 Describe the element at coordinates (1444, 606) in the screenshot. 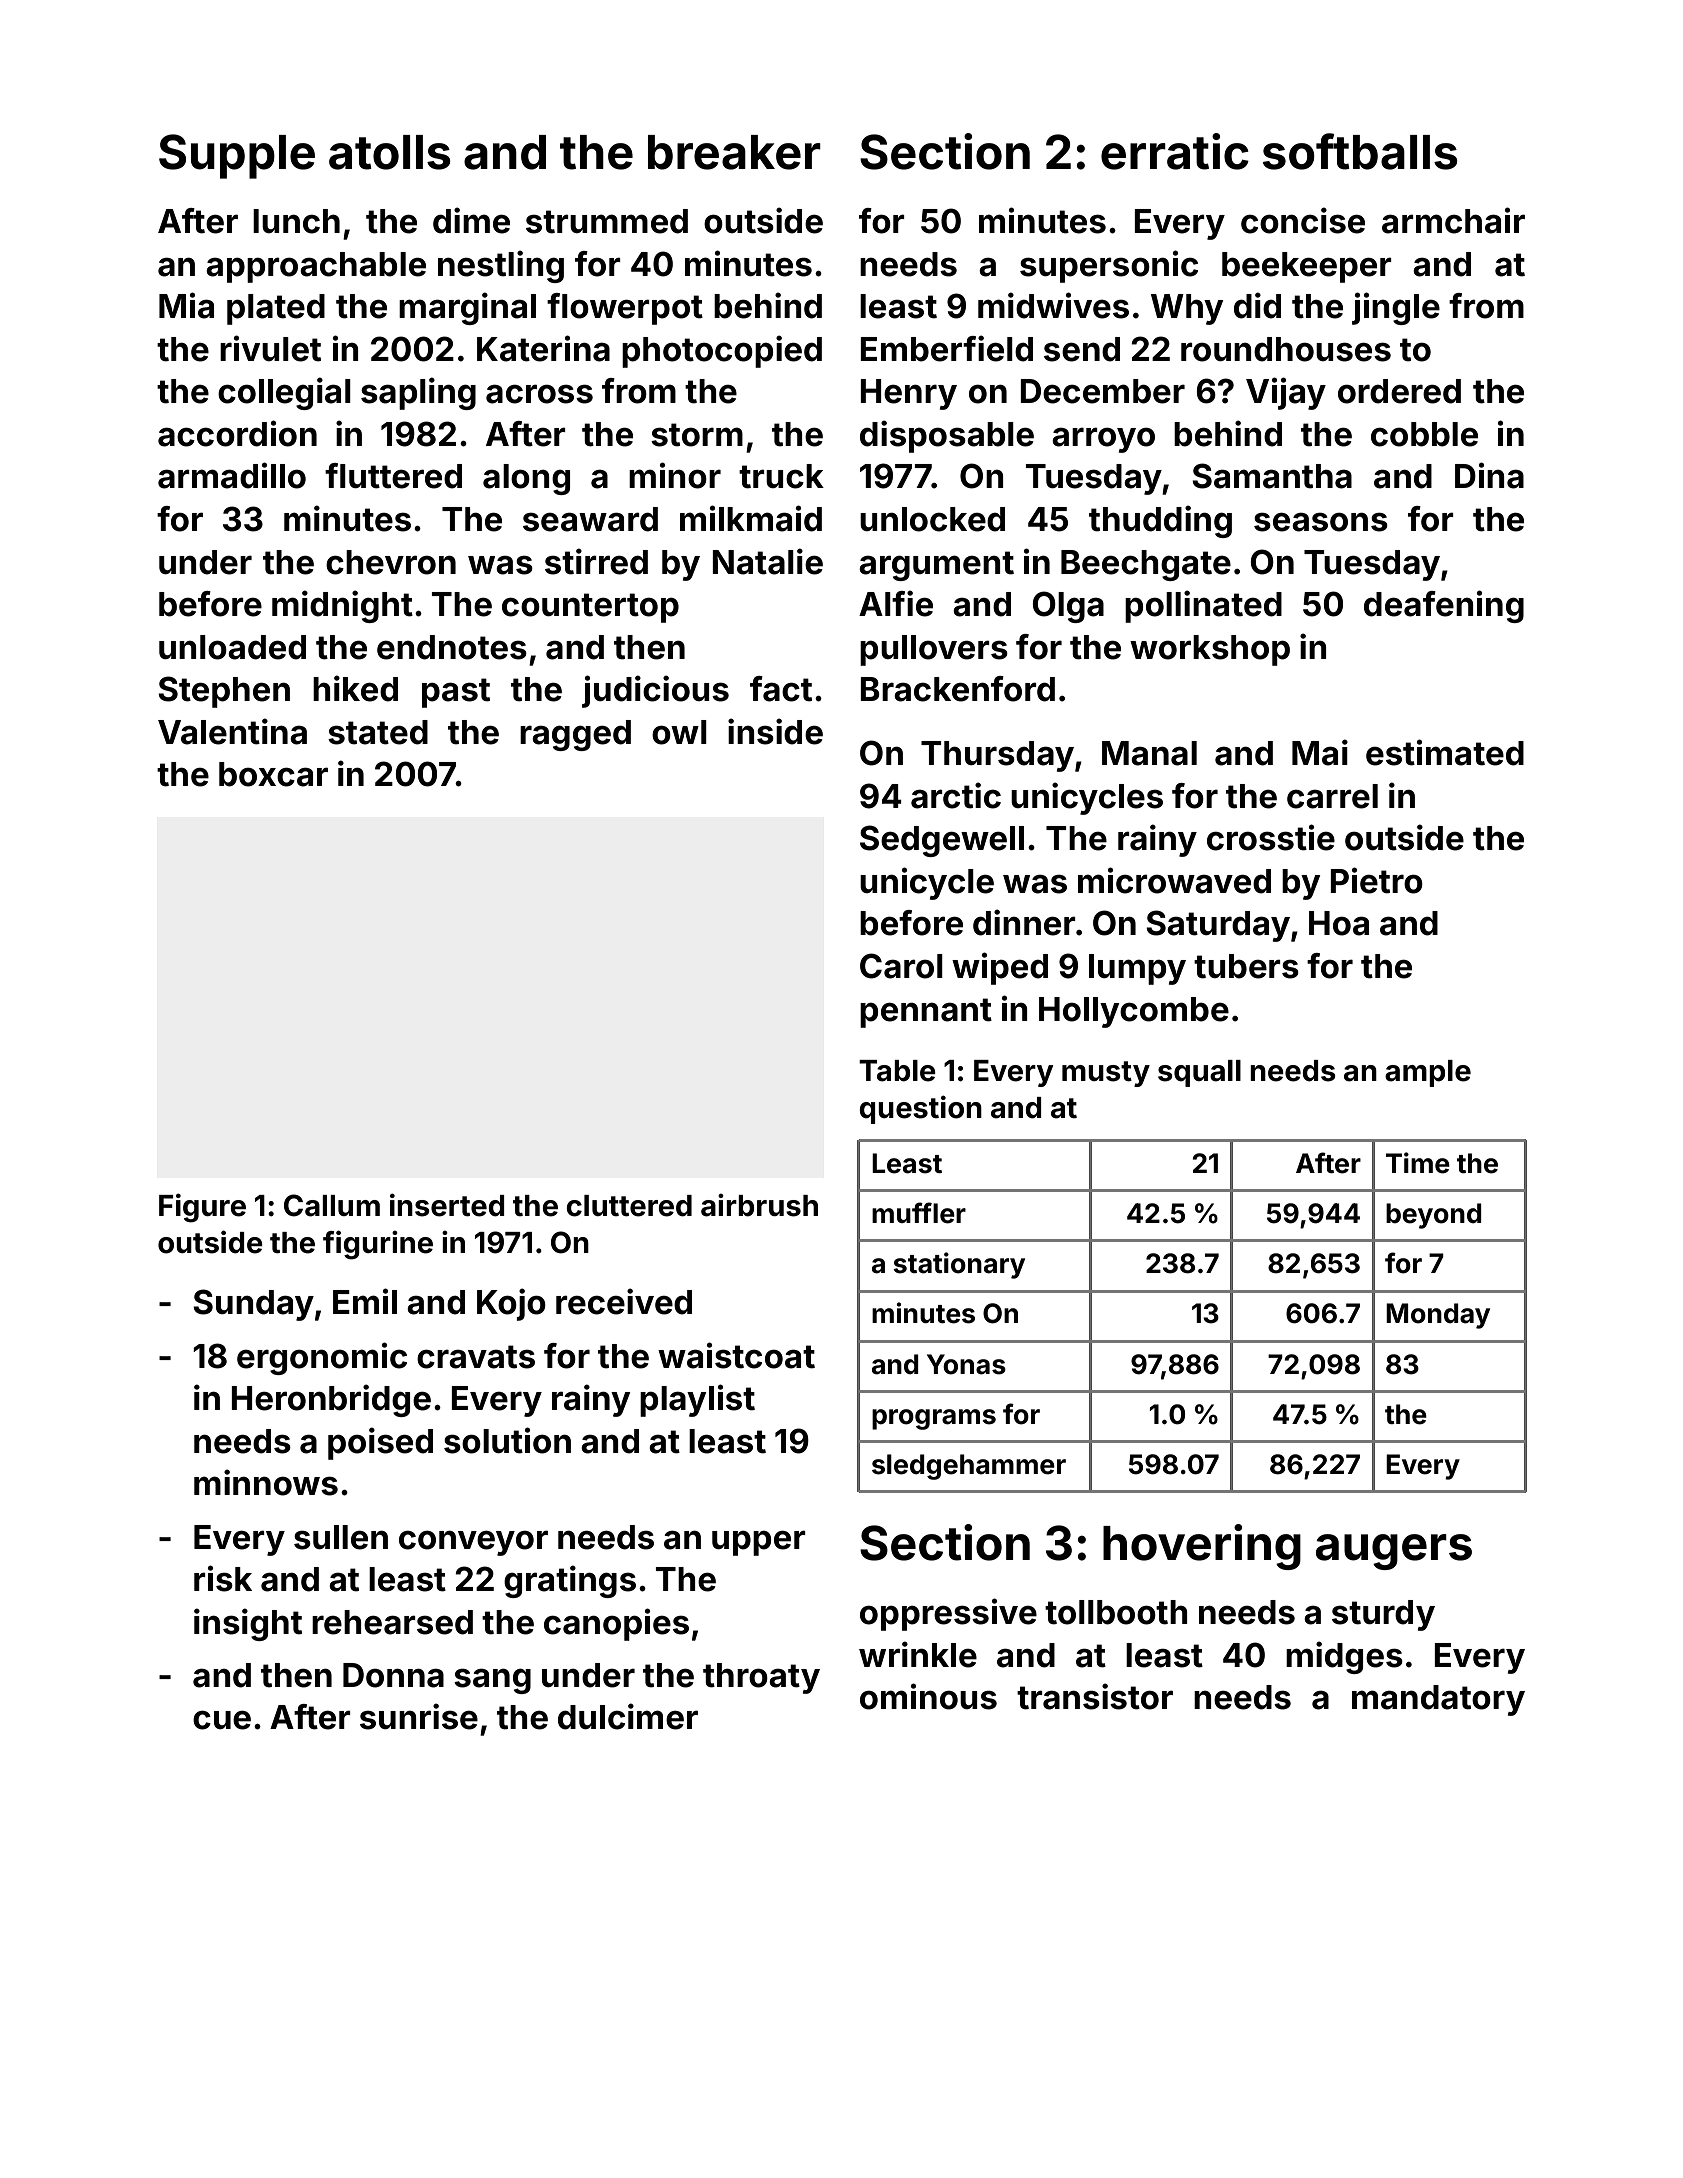

I see `deafening` at that location.
